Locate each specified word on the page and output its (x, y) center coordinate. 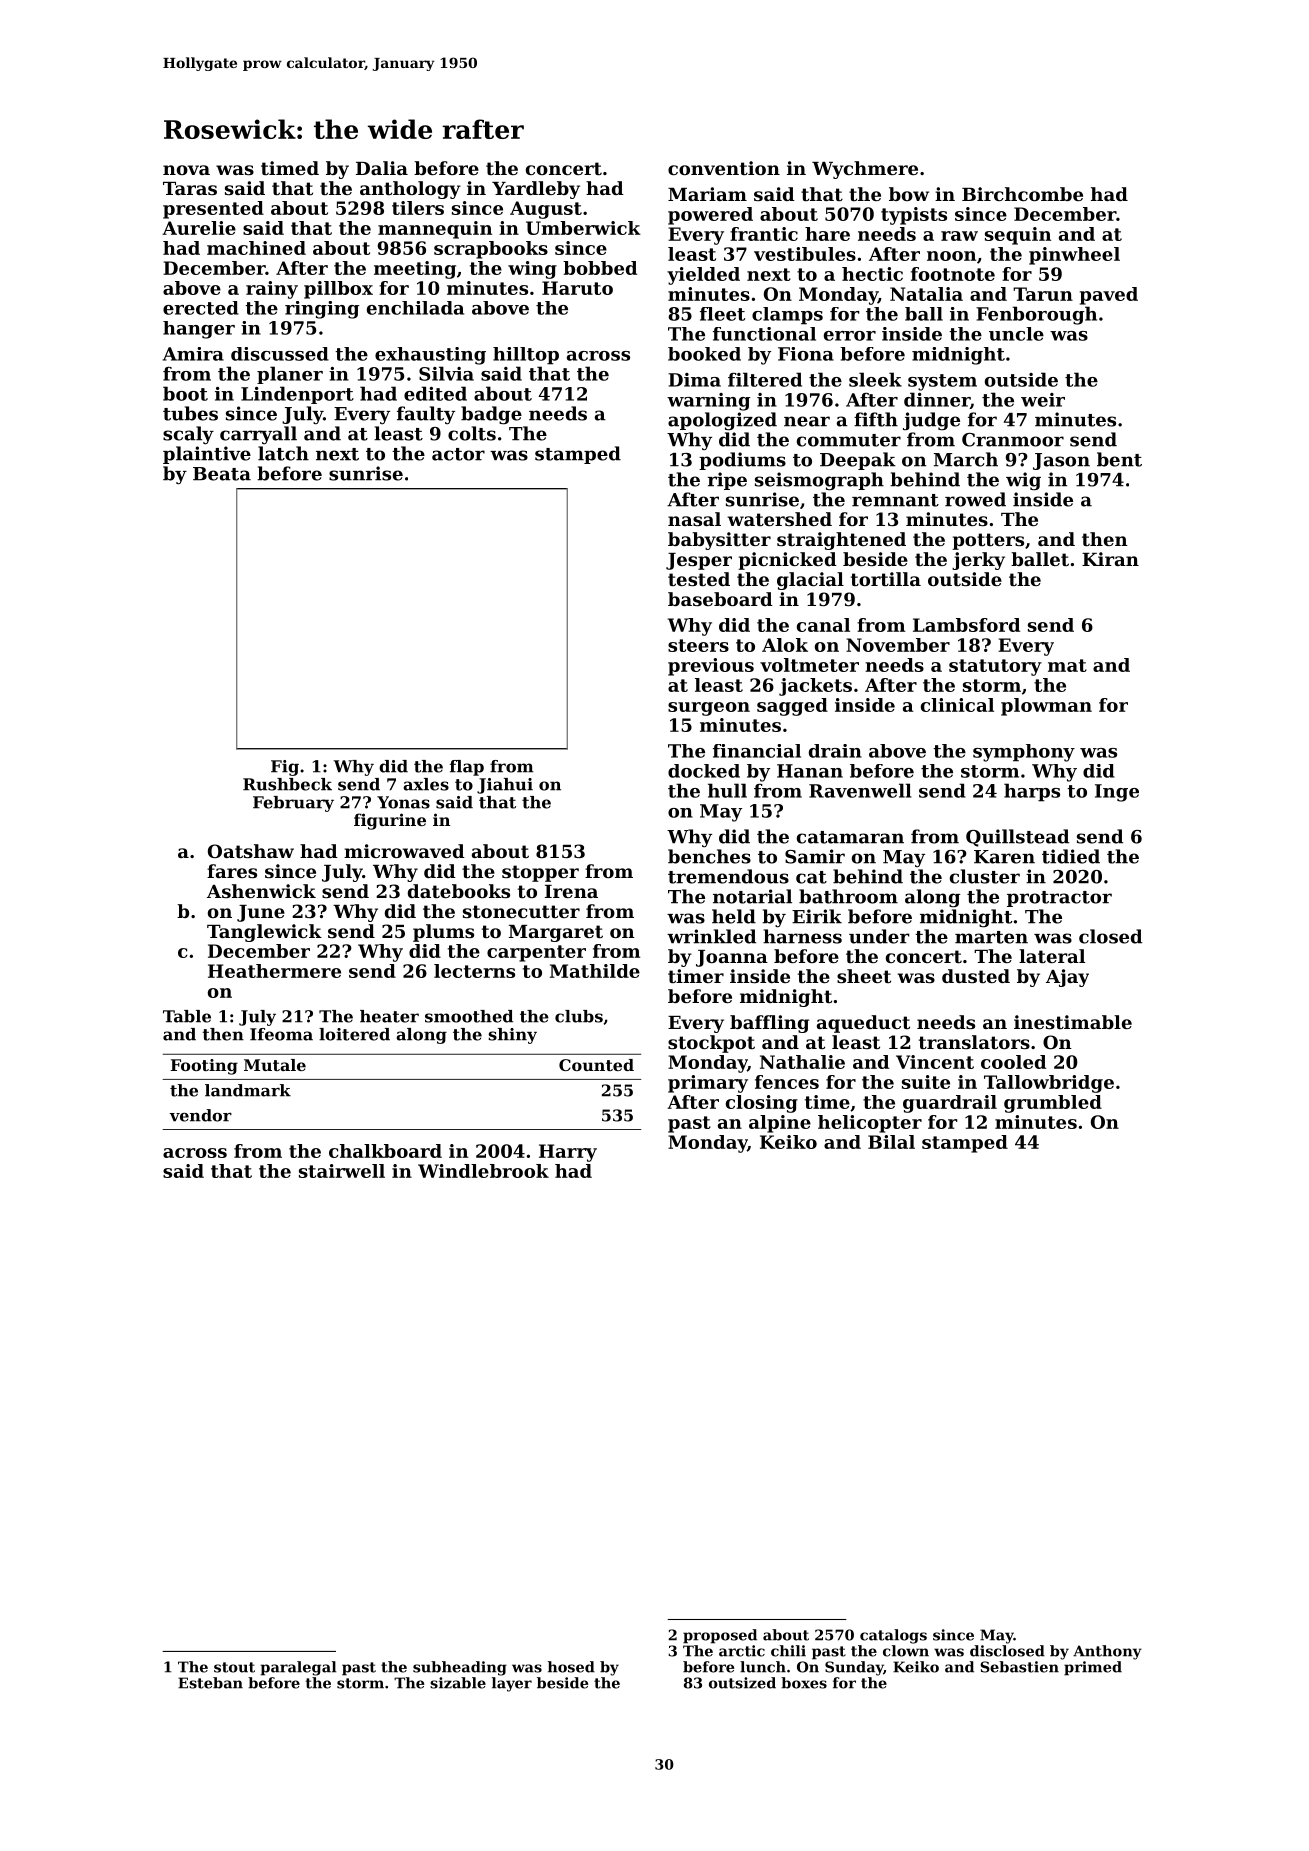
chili (788, 1651)
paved (1109, 296)
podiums (742, 461)
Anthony (1107, 1652)
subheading (460, 1668)
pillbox (338, 290)
